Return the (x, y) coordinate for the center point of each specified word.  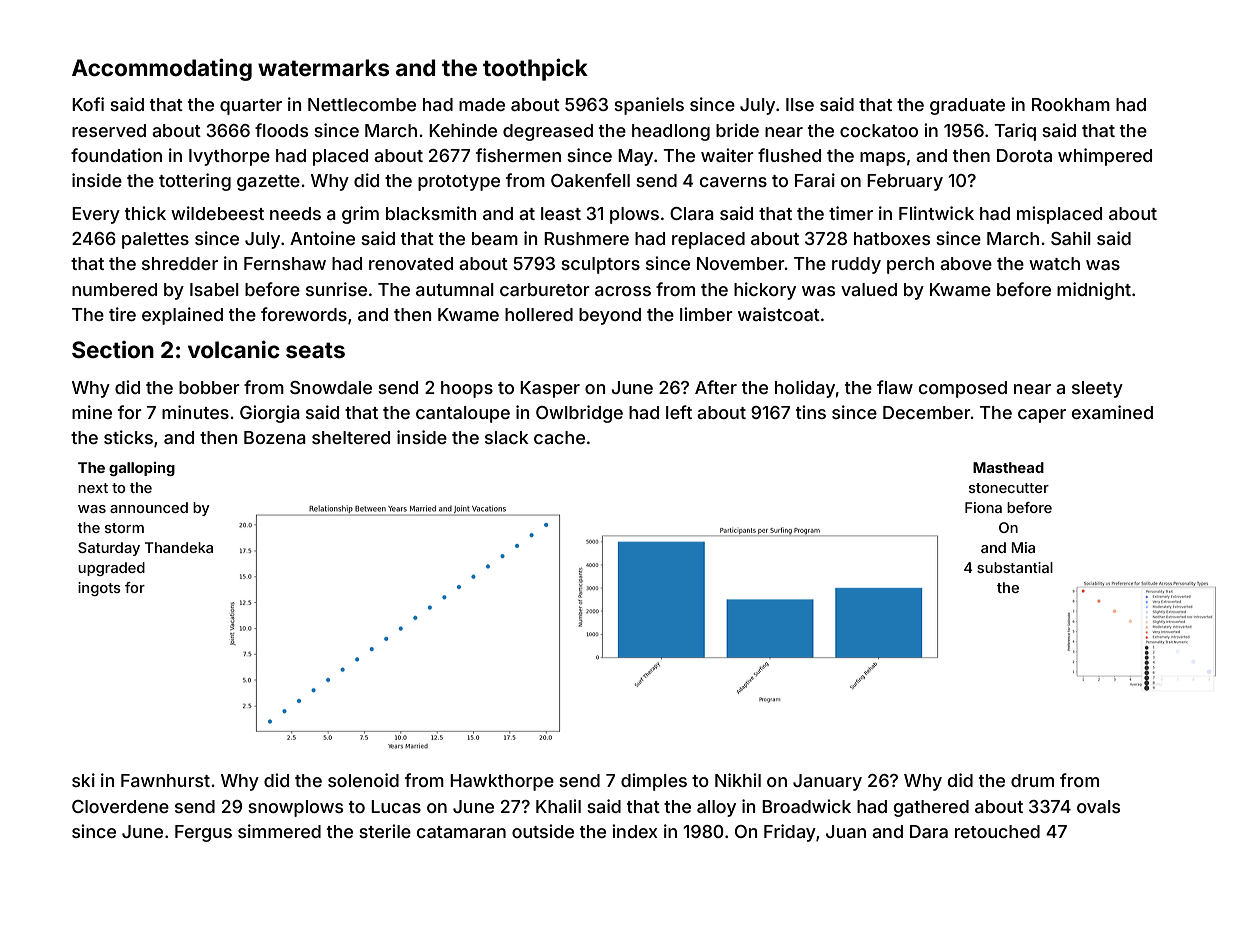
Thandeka (179, 547)
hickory (765, 291)
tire (122, 314)
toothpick (535, 69)
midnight (1094, 291)
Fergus (203, 833)
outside (543, 831)
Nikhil (738, 780)
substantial (1015, 567)
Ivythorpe (229, 157)
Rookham (1071, 104)
